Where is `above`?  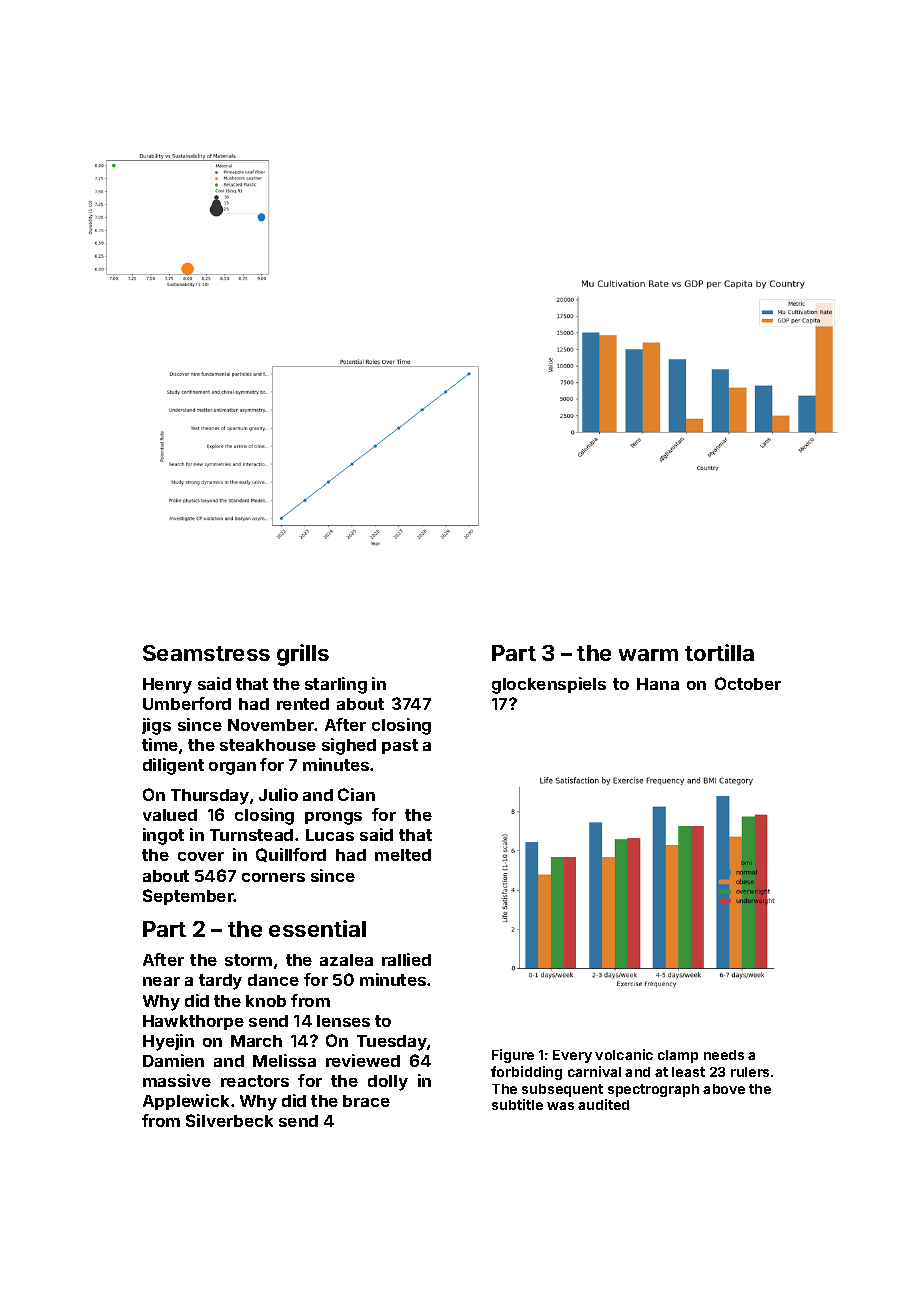 above is located at coordinates (724, 1089).
